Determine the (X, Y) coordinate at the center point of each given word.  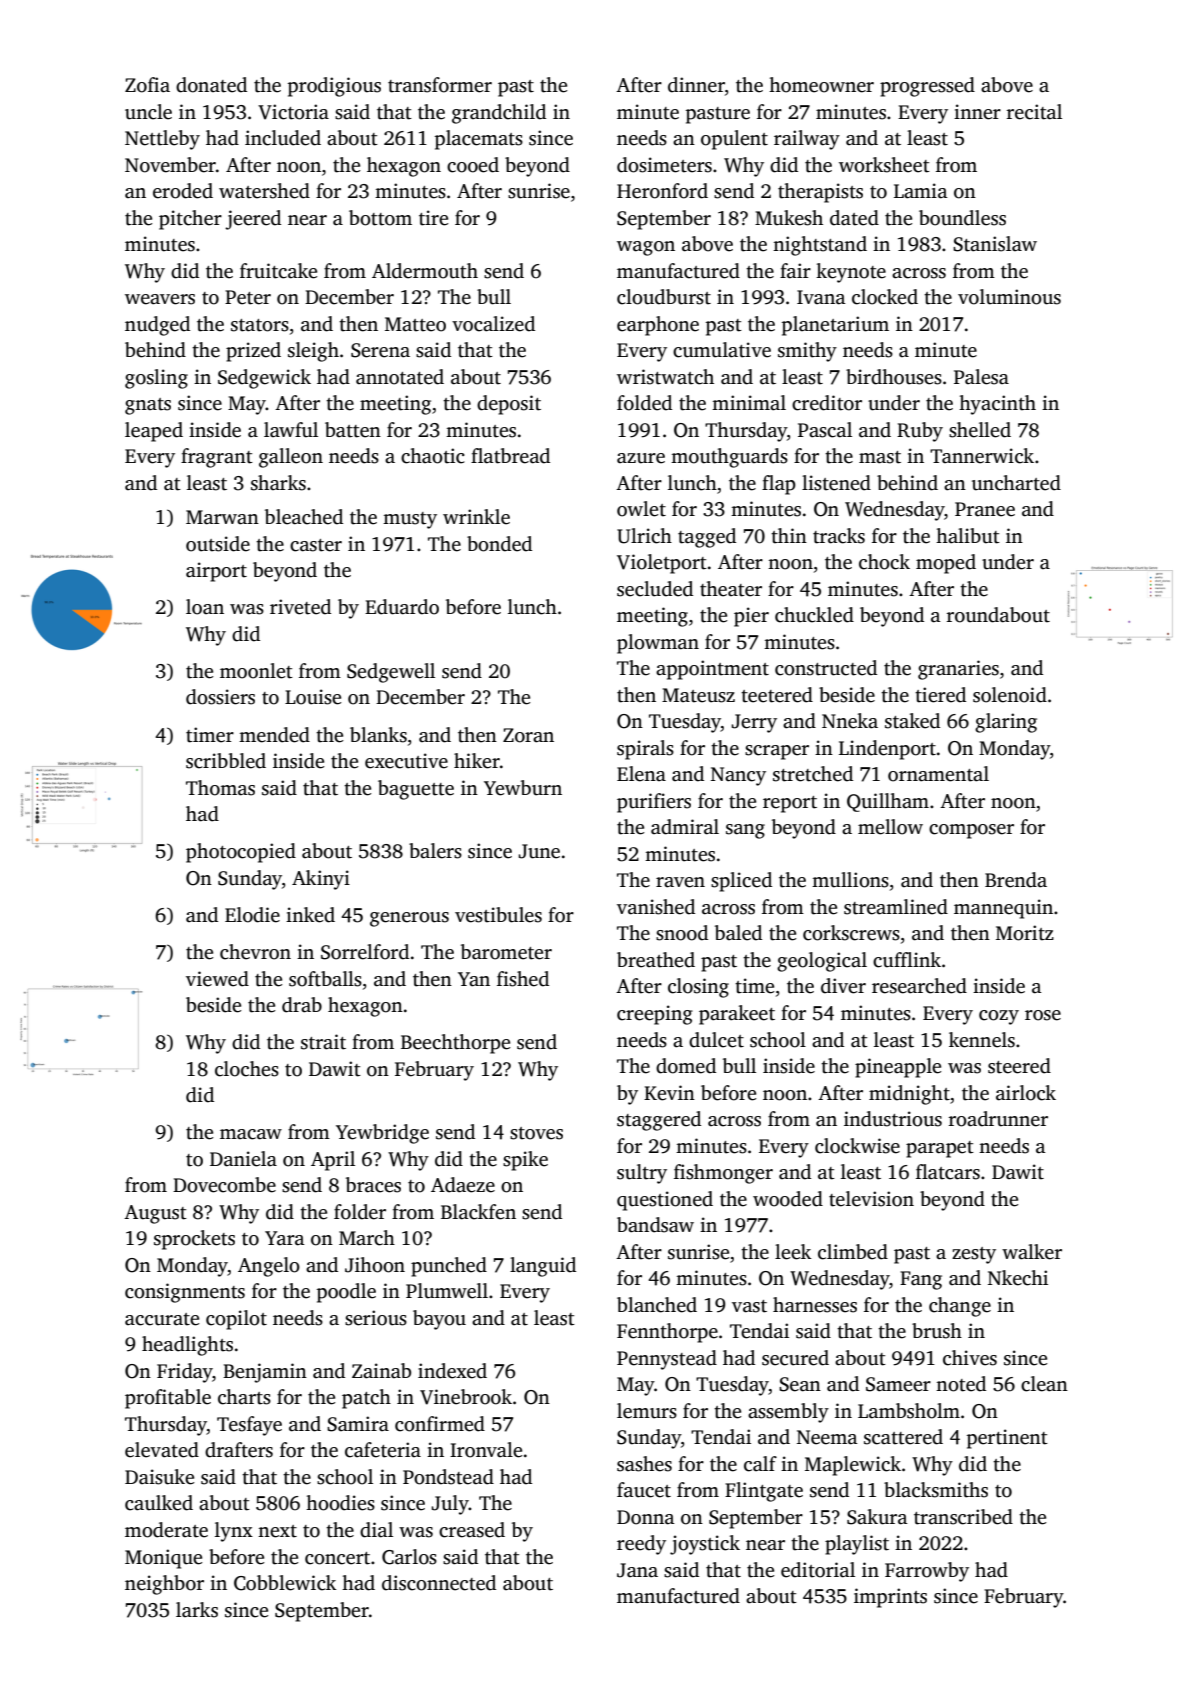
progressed (927, 87)
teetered (777, 695)
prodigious (334, 87)
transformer (440, 85)
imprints (890, 1598)
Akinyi (321, 880)
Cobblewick (285, 1583)
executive (406, 761)
